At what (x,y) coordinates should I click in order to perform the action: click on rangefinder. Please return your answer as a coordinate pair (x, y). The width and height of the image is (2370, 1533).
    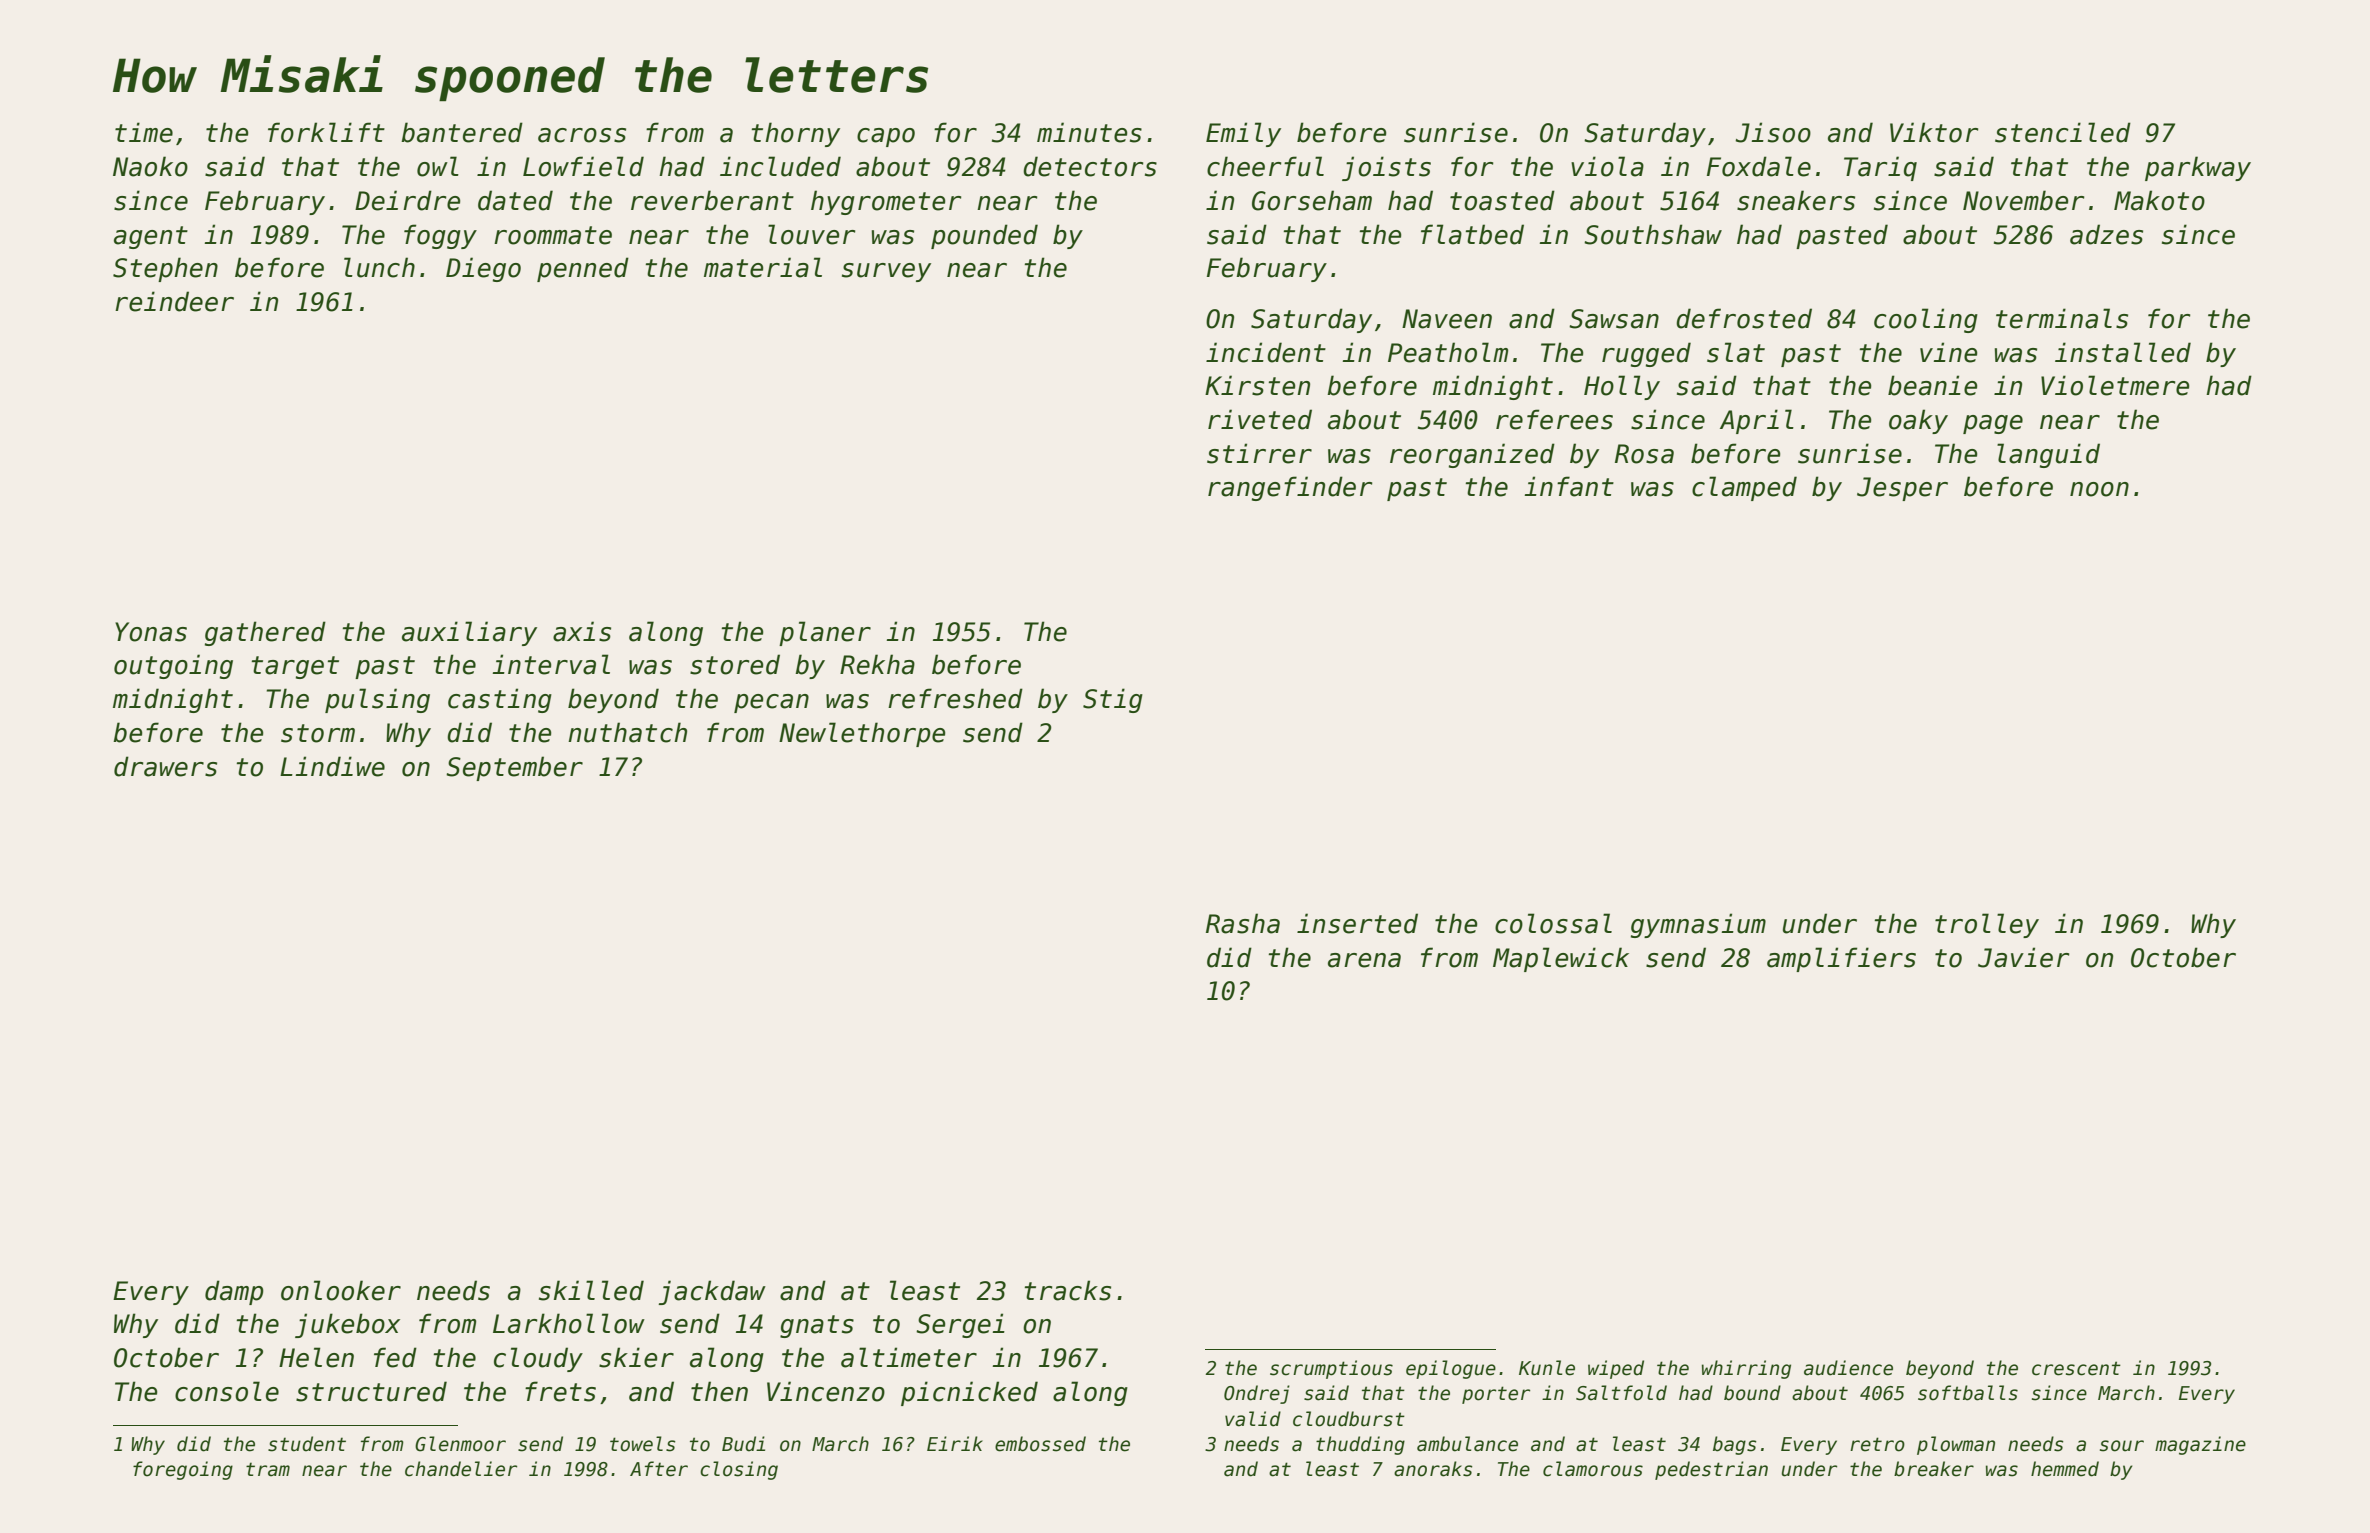
    Looking at the image, I should click on (1290, 488).
